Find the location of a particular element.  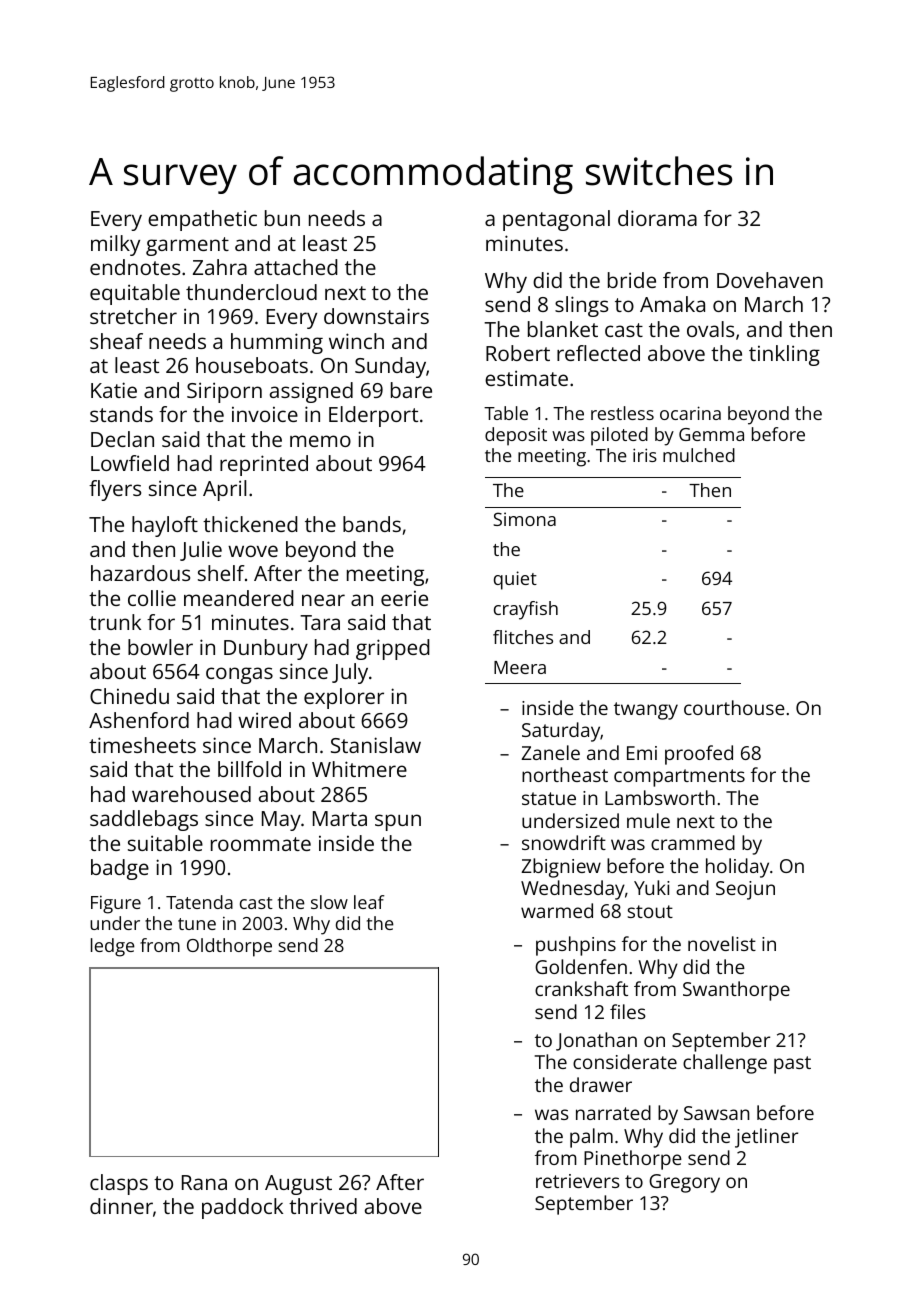

Declan is located at coordinates (122, 439).
